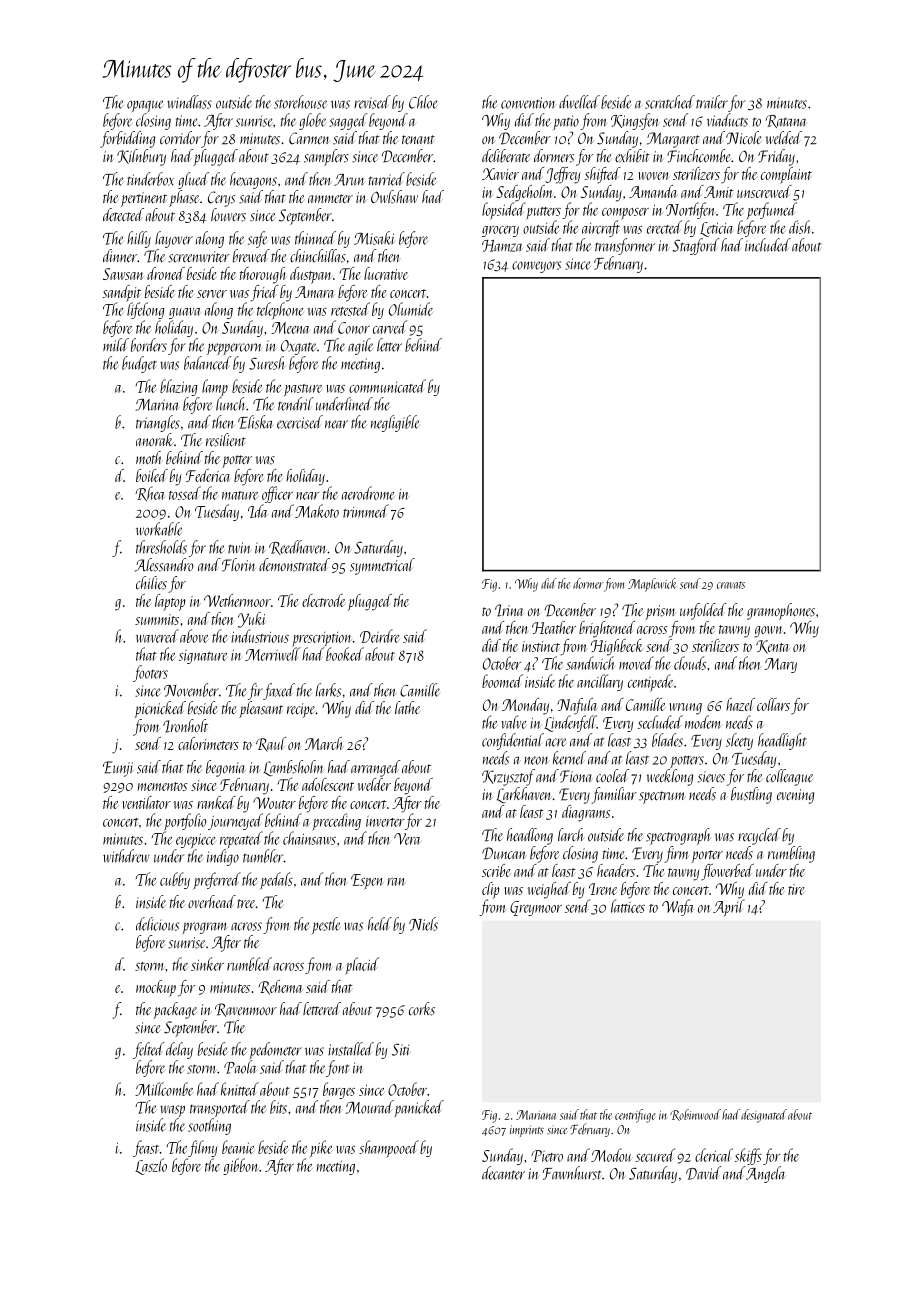 Image resolution: width=924 pixels, height=1308 pixels. What do you see at coordinates (395, 423) in the screenshot?
I see `negligible` at bounding box center [395, 423].
